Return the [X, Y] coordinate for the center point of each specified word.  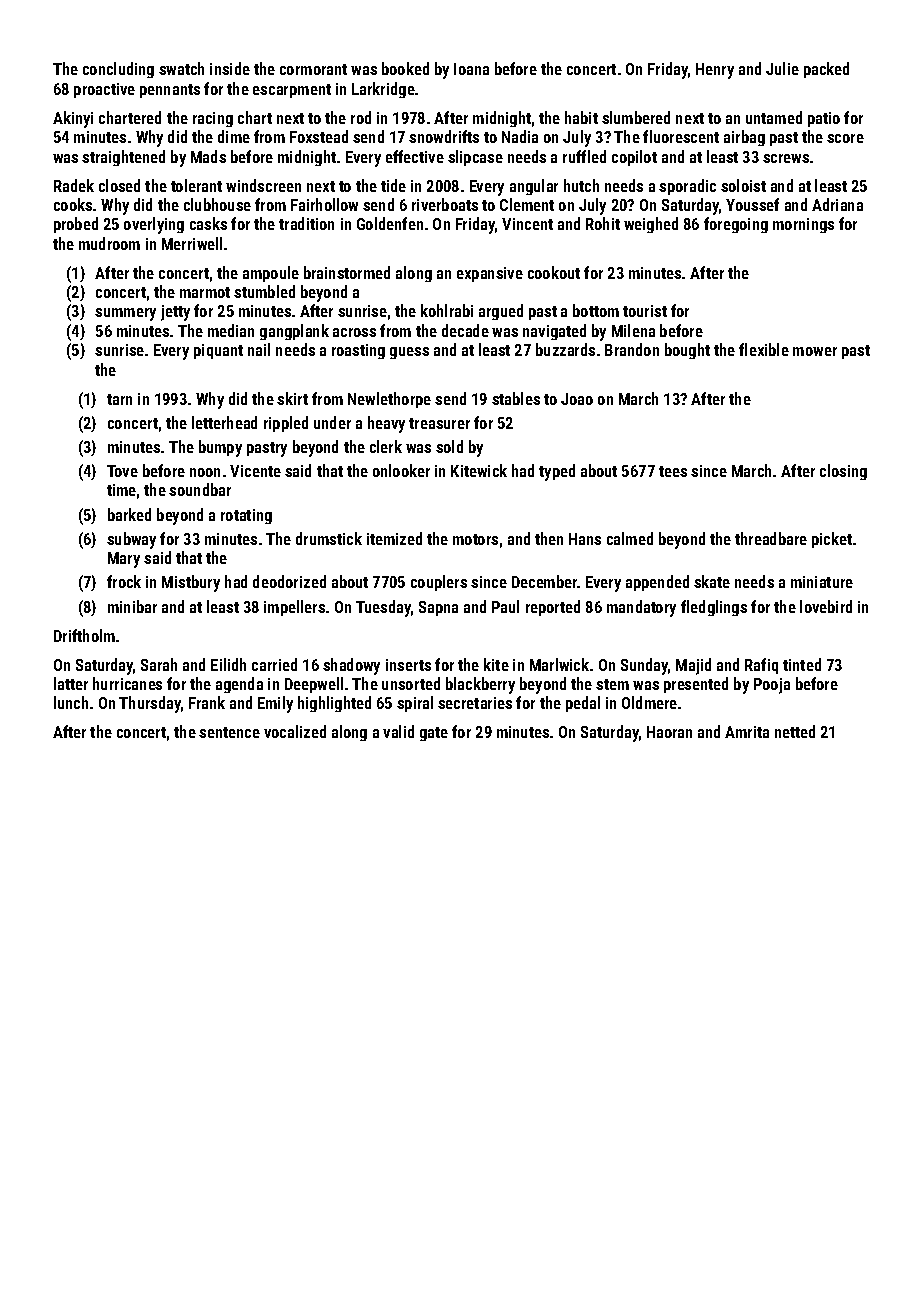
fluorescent [681, 136]
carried [274, 664]
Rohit [603, 223]
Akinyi [73, 119]
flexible [764, 349]
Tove [122, 471]
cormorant [313, 69]
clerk [386, 446]
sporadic [687, 187]
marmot [205, 292]
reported [553, 608]
